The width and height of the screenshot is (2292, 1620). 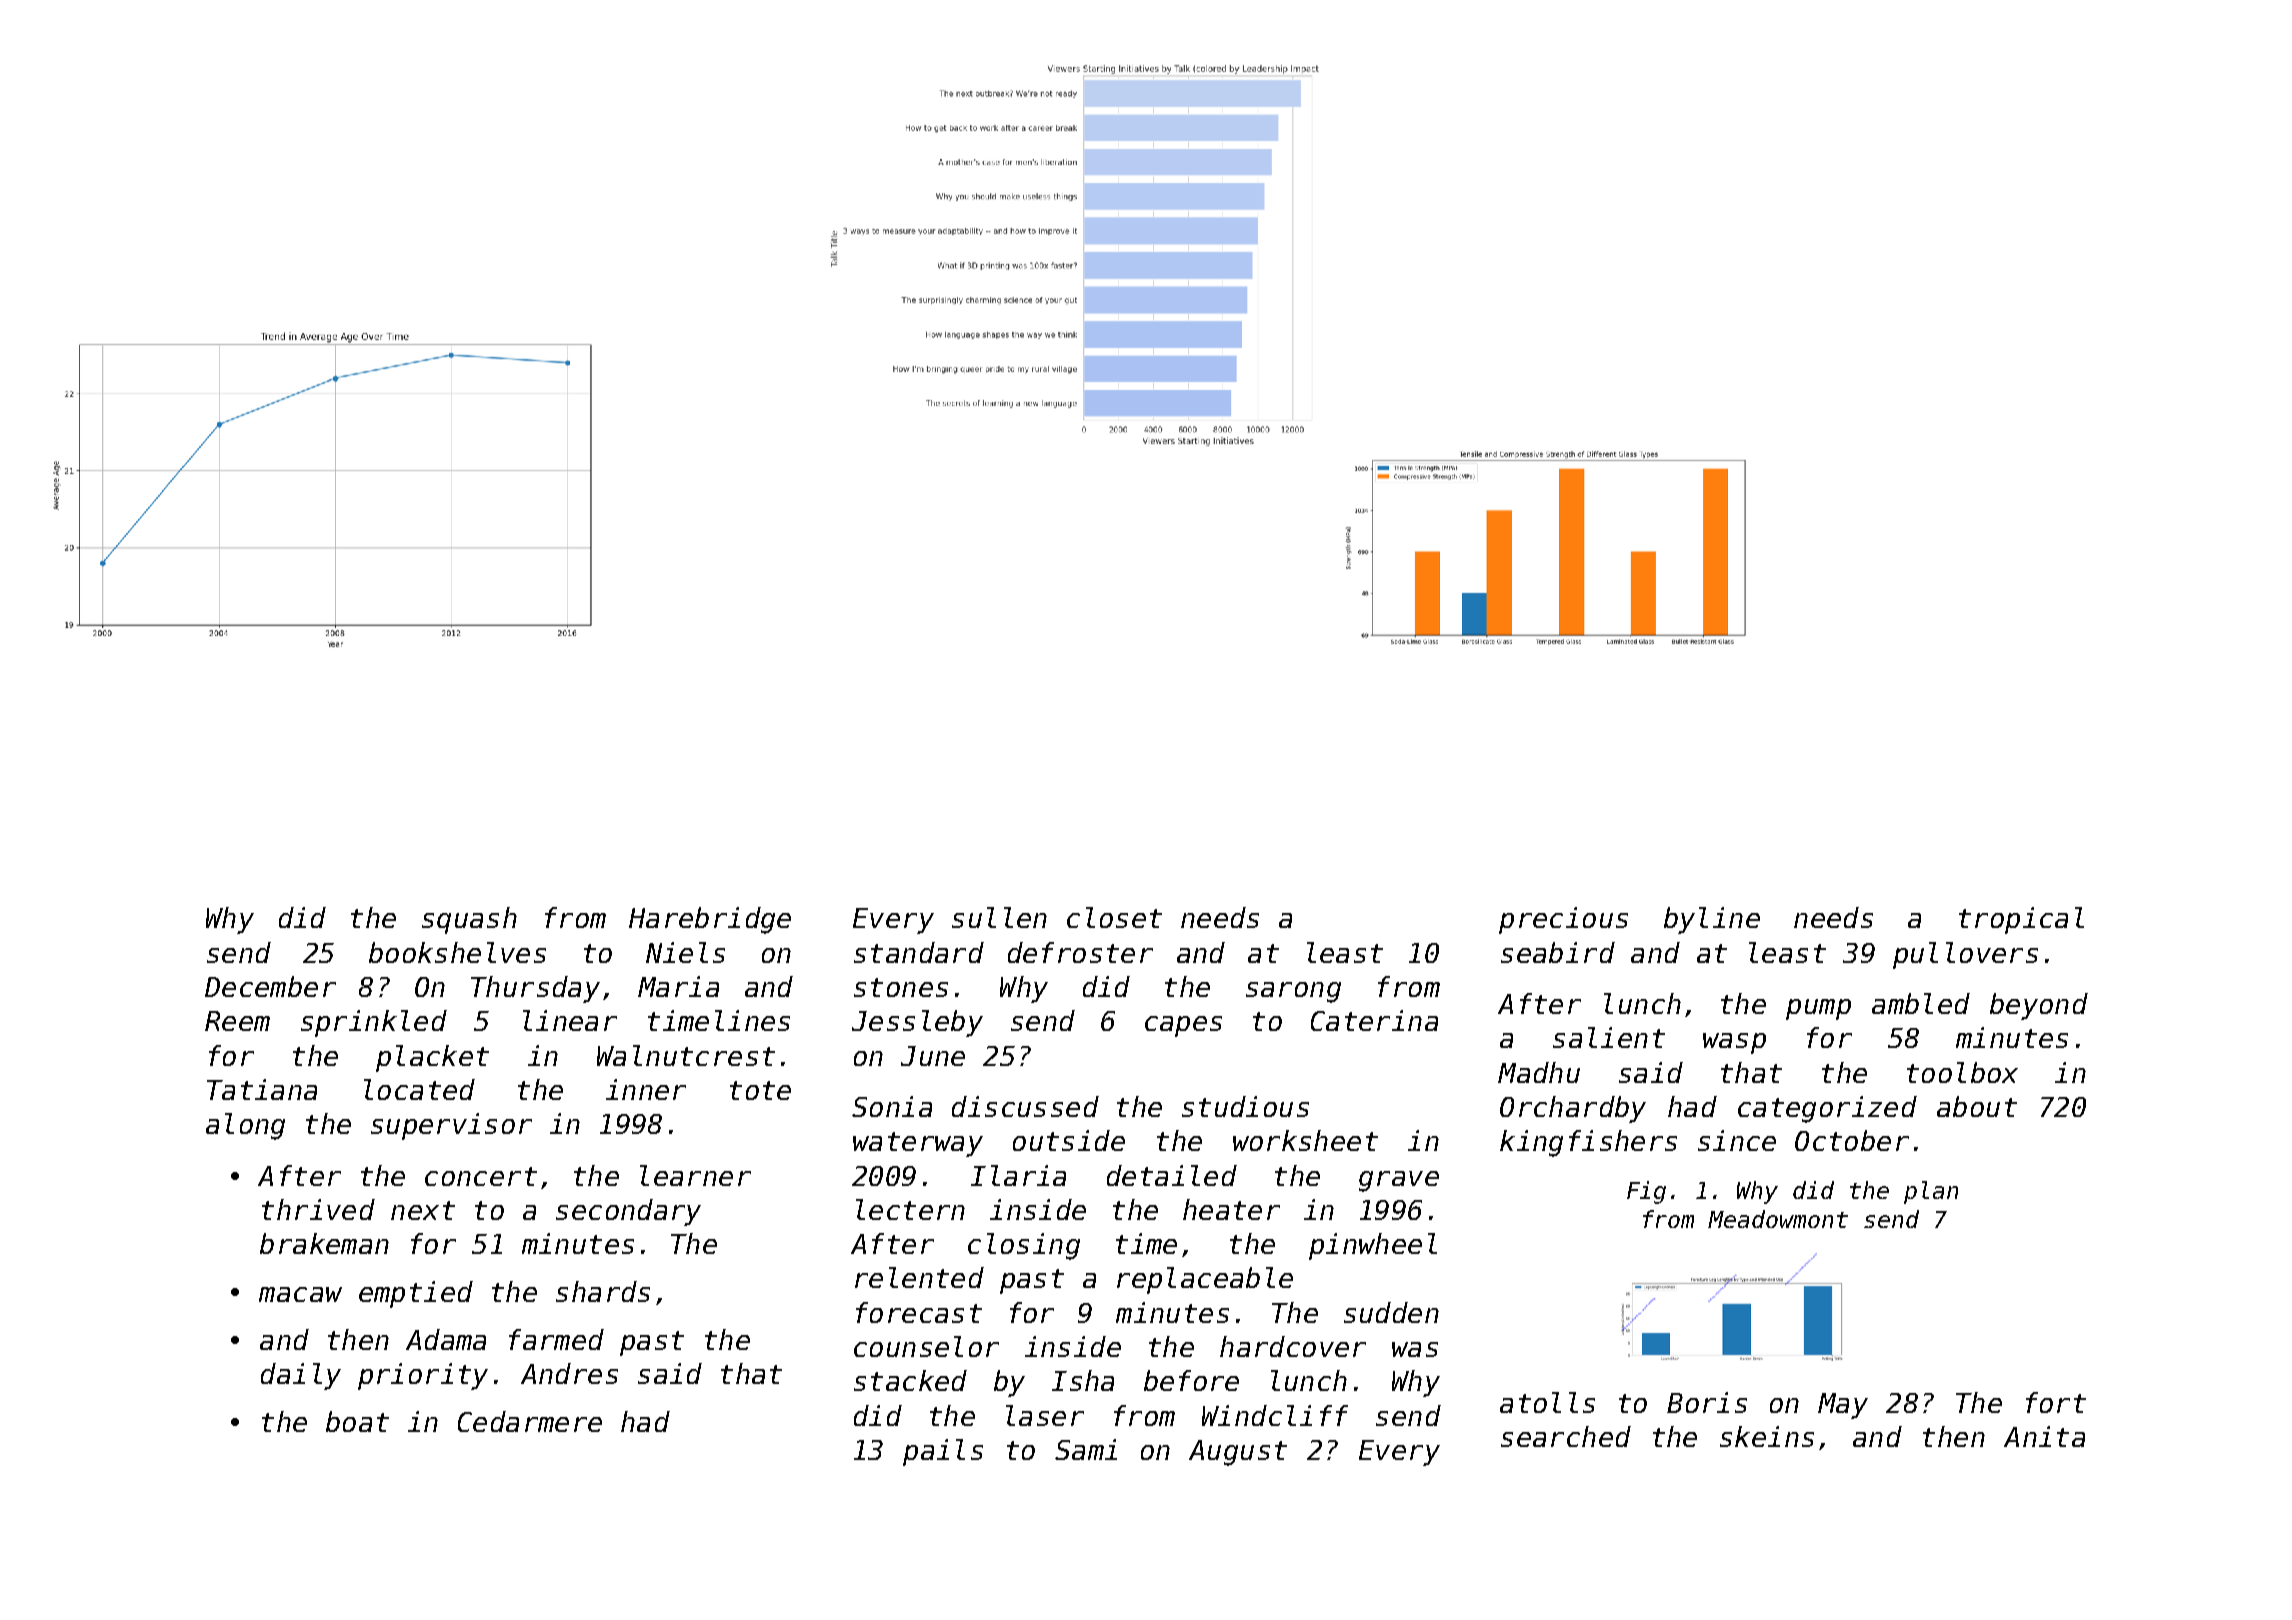 I want to click on tropical, so click(x=2021, y=920).
